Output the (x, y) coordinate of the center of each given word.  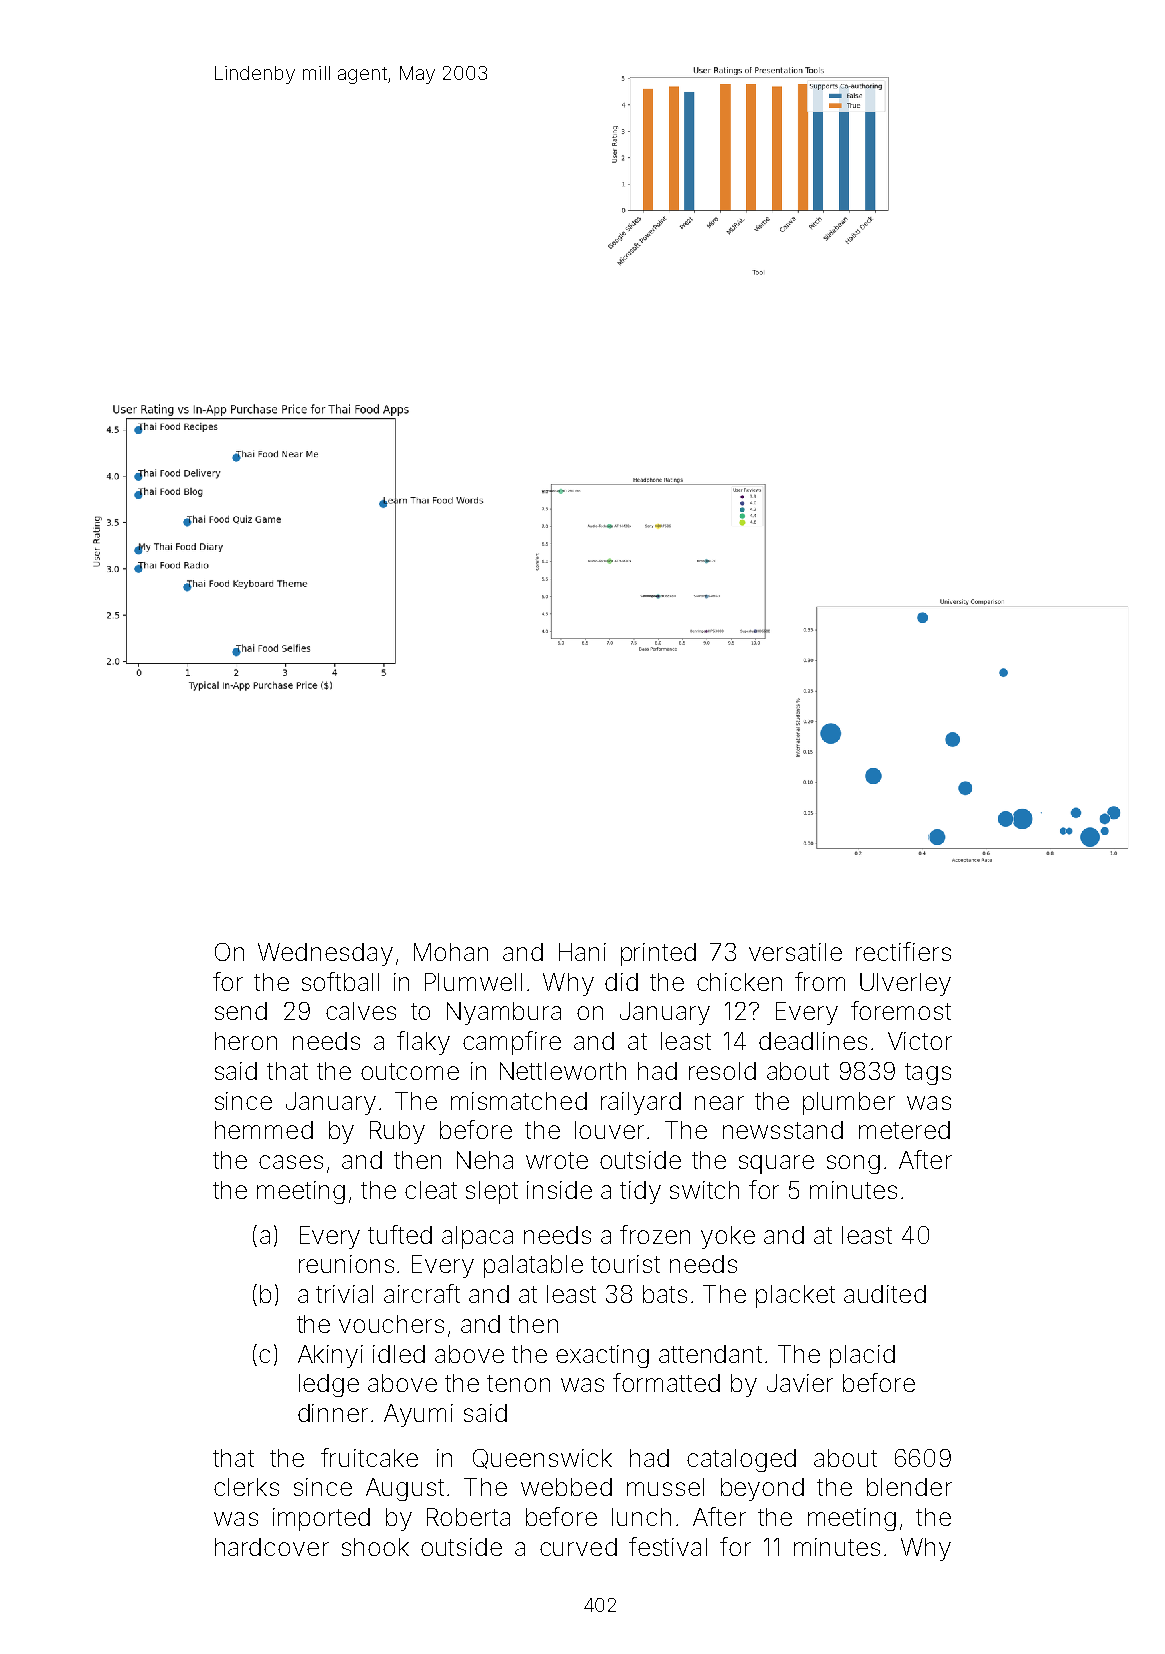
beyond (762, 1489)
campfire (512, 1043)
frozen (655, 1234)
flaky (423, 1043)
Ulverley (905, 984)
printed (658, 954)
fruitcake (369, 1457)
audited (885, 1294)
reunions (346, 1264)
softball (340, 981)
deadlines (813, 1041)
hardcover (272, 1547)
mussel (665, 1487)
